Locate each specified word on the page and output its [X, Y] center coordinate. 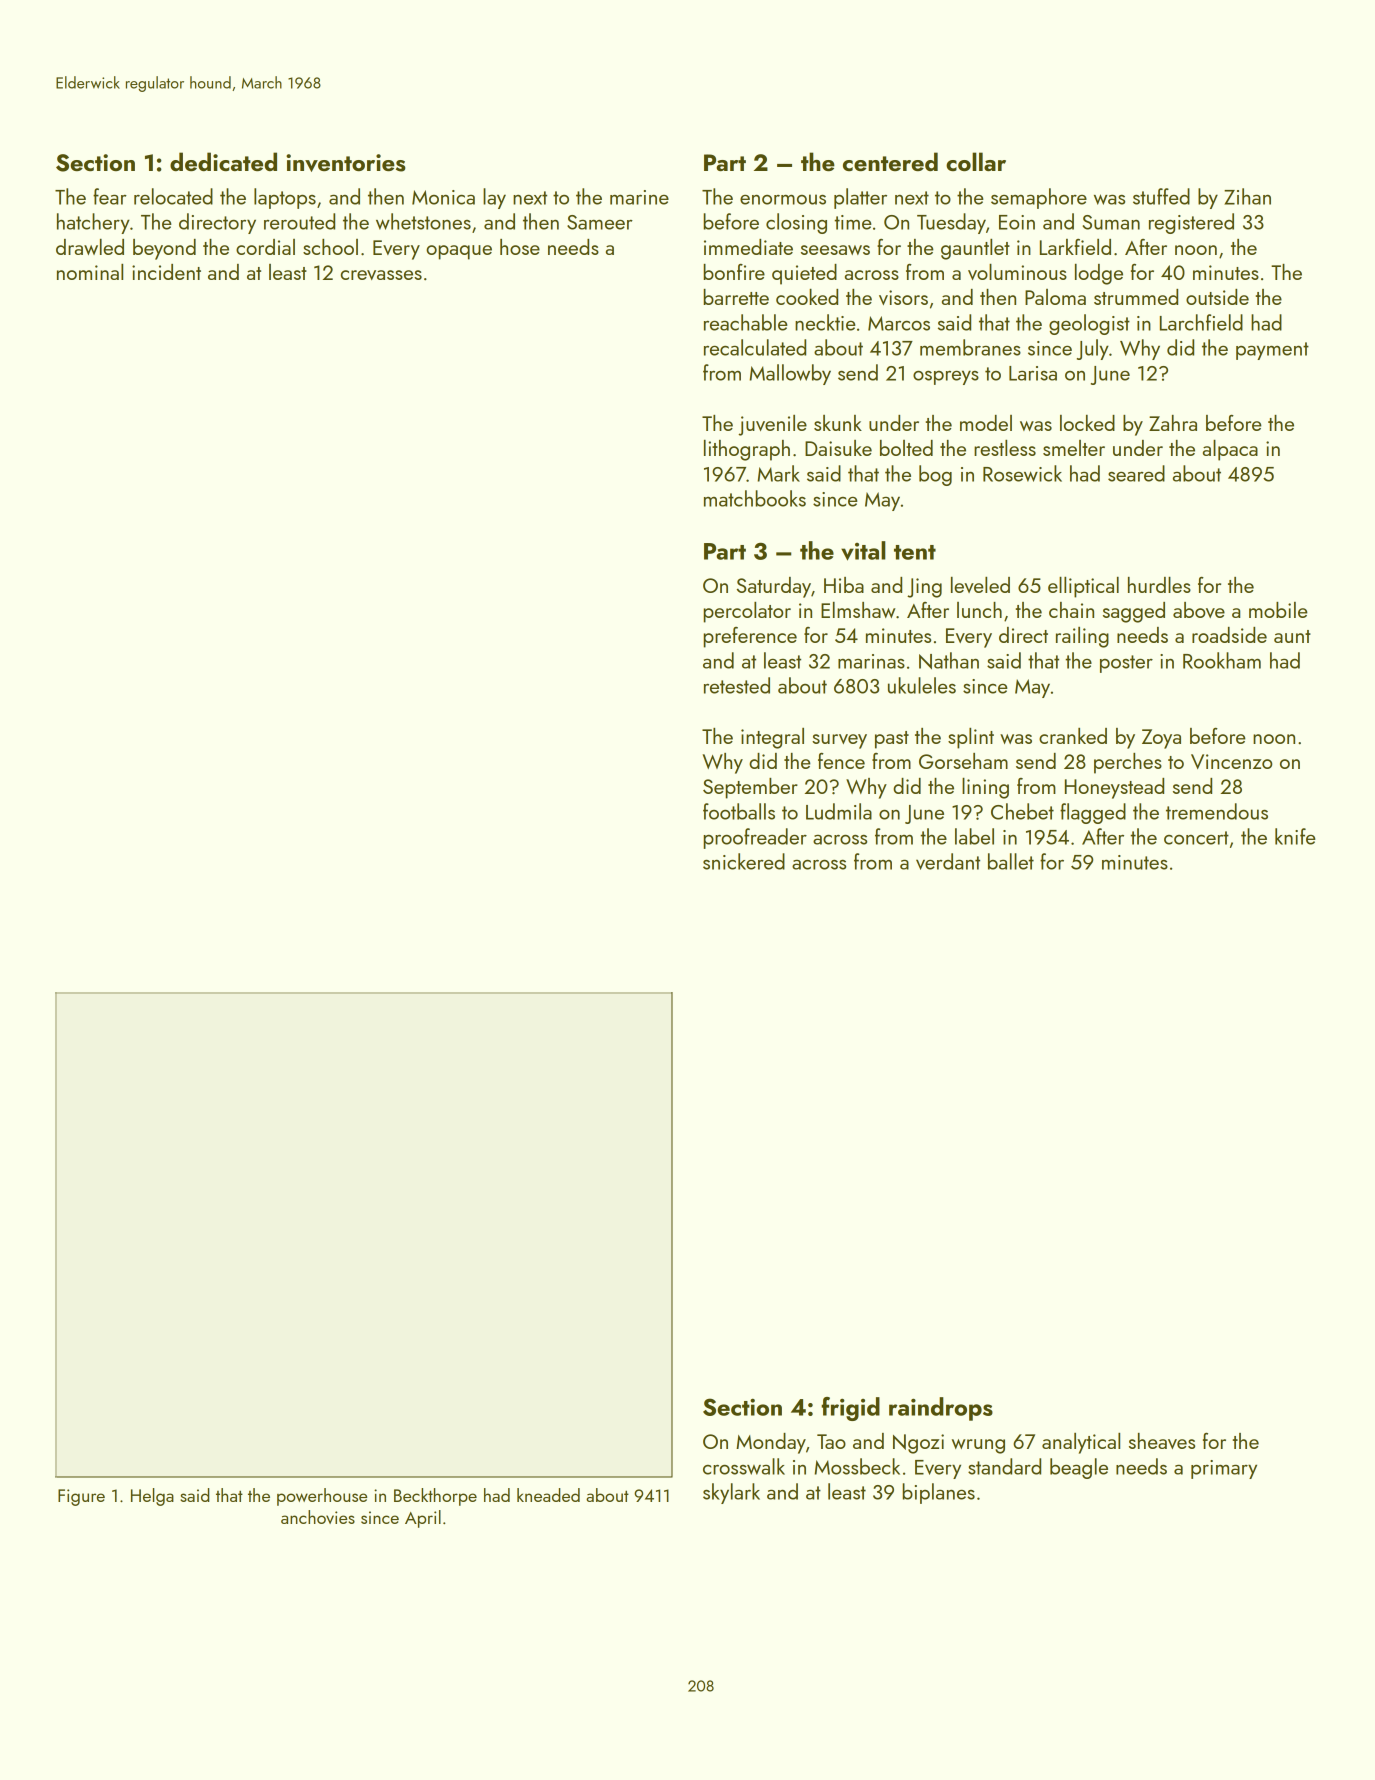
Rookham [1222, 660]
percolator [747, 612]
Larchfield [1201, 322]
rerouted [299, 221]
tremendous [1217, 811]
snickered [744, 861]
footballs [739, 811]
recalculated [755, 347]
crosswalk [744, 1466]
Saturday [774, 587]
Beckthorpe [435, 1497]
